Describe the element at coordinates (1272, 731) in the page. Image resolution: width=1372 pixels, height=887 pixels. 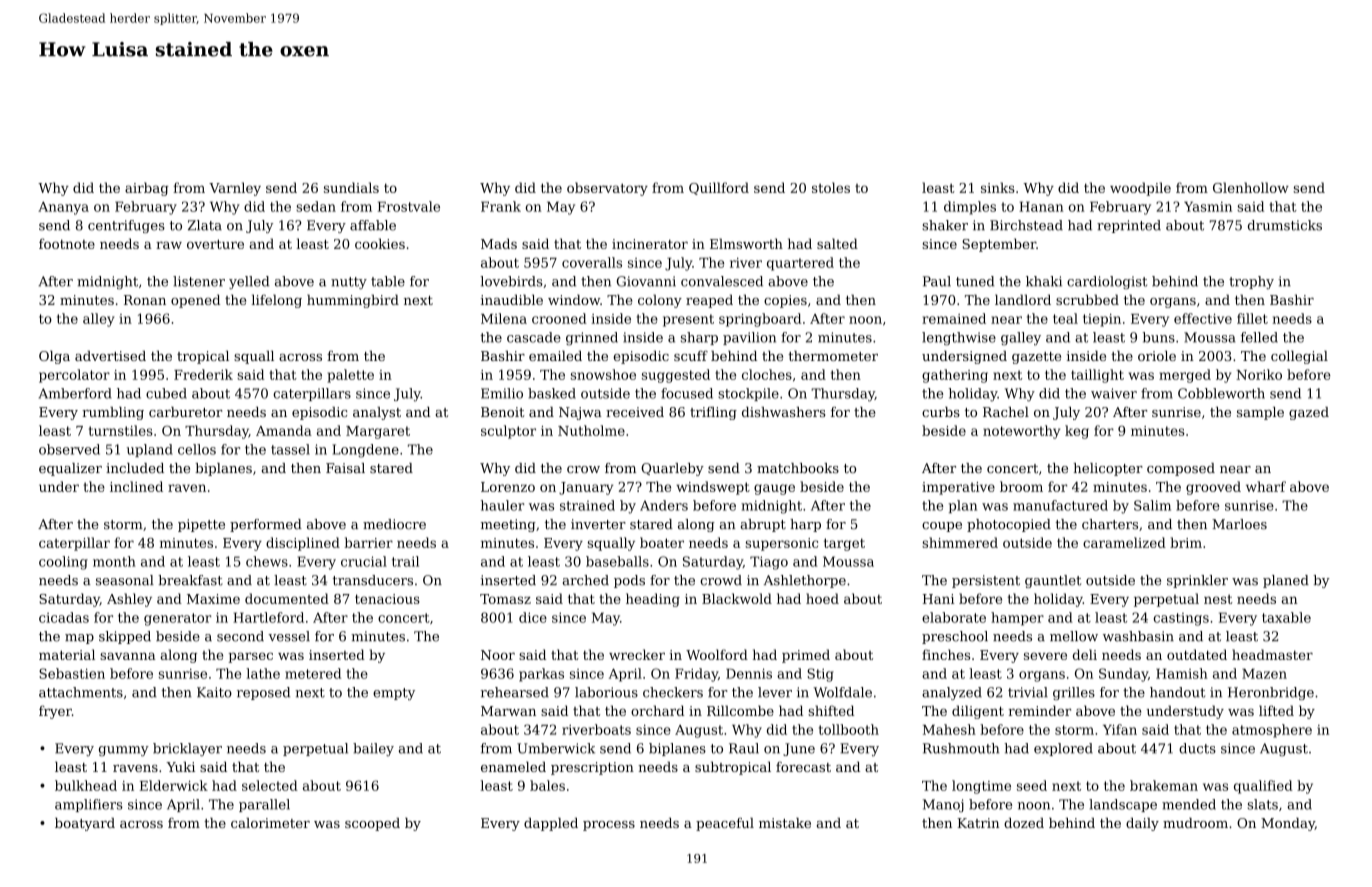
I see `atmosphere` at that location.
